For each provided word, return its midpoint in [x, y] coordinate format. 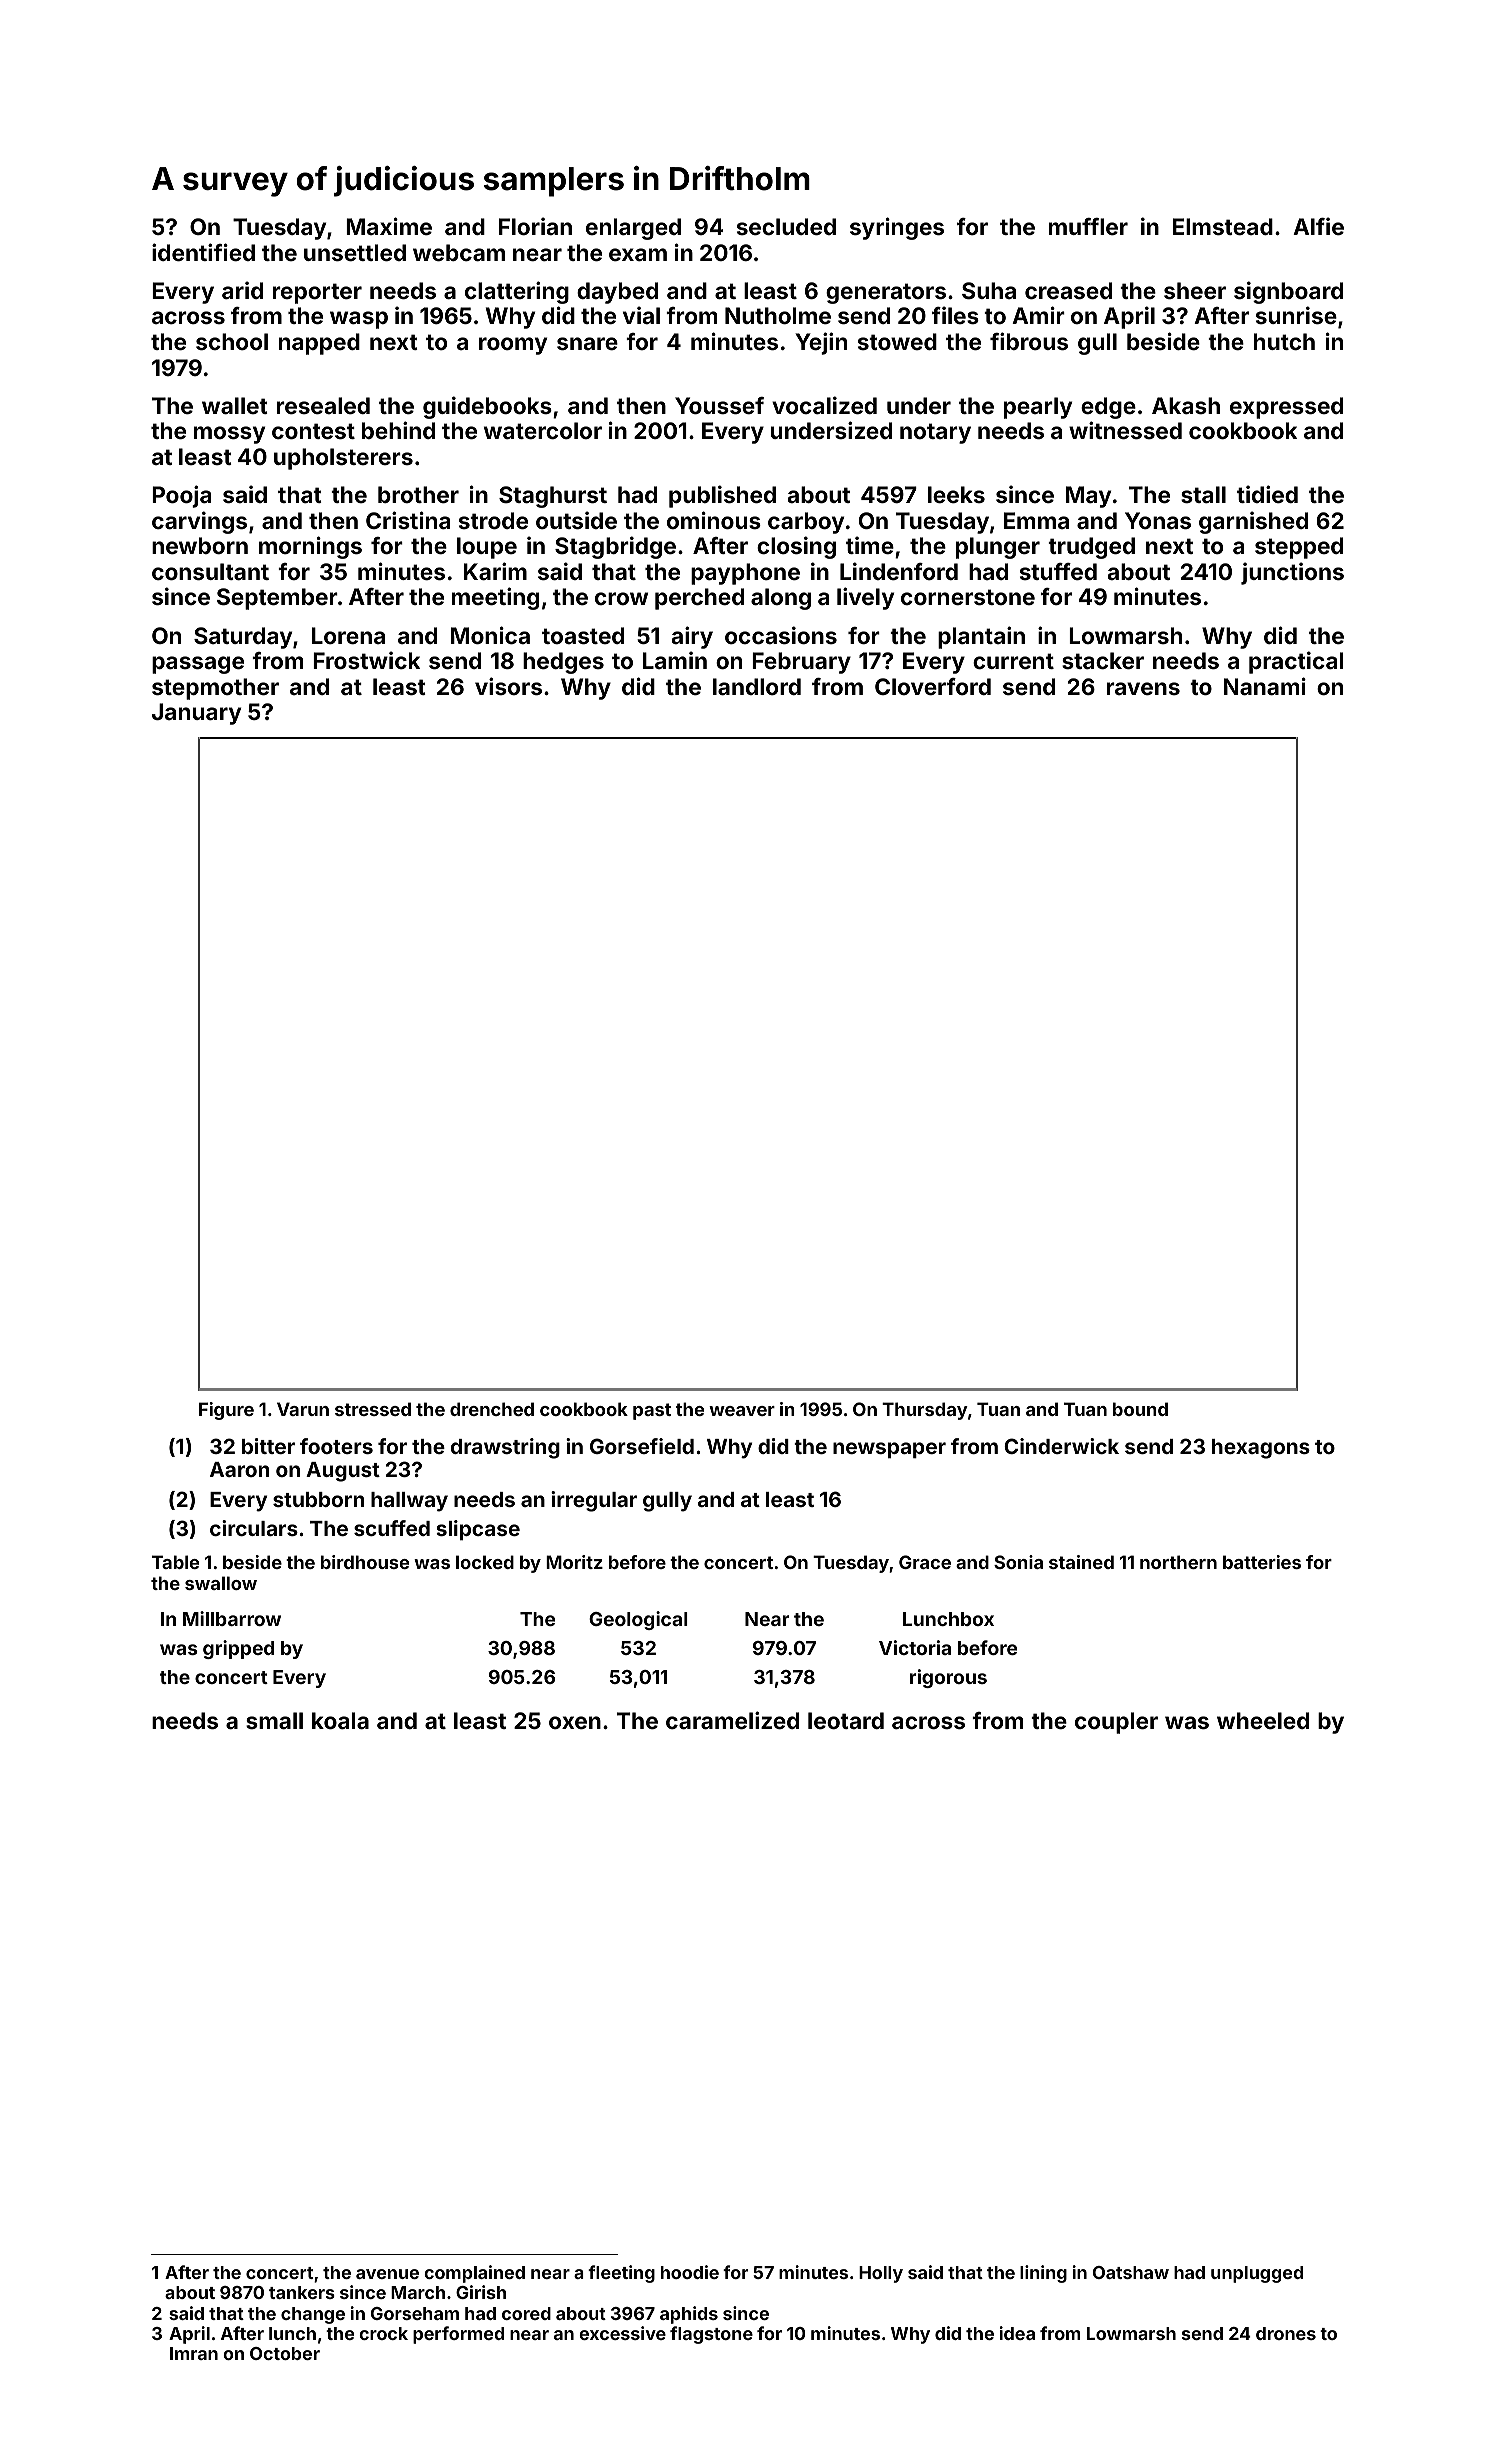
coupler [1116, 1723]
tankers [302, 2292]
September [277, 599]
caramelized [732, 1720]
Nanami [1265, 686]
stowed [897, 341]
